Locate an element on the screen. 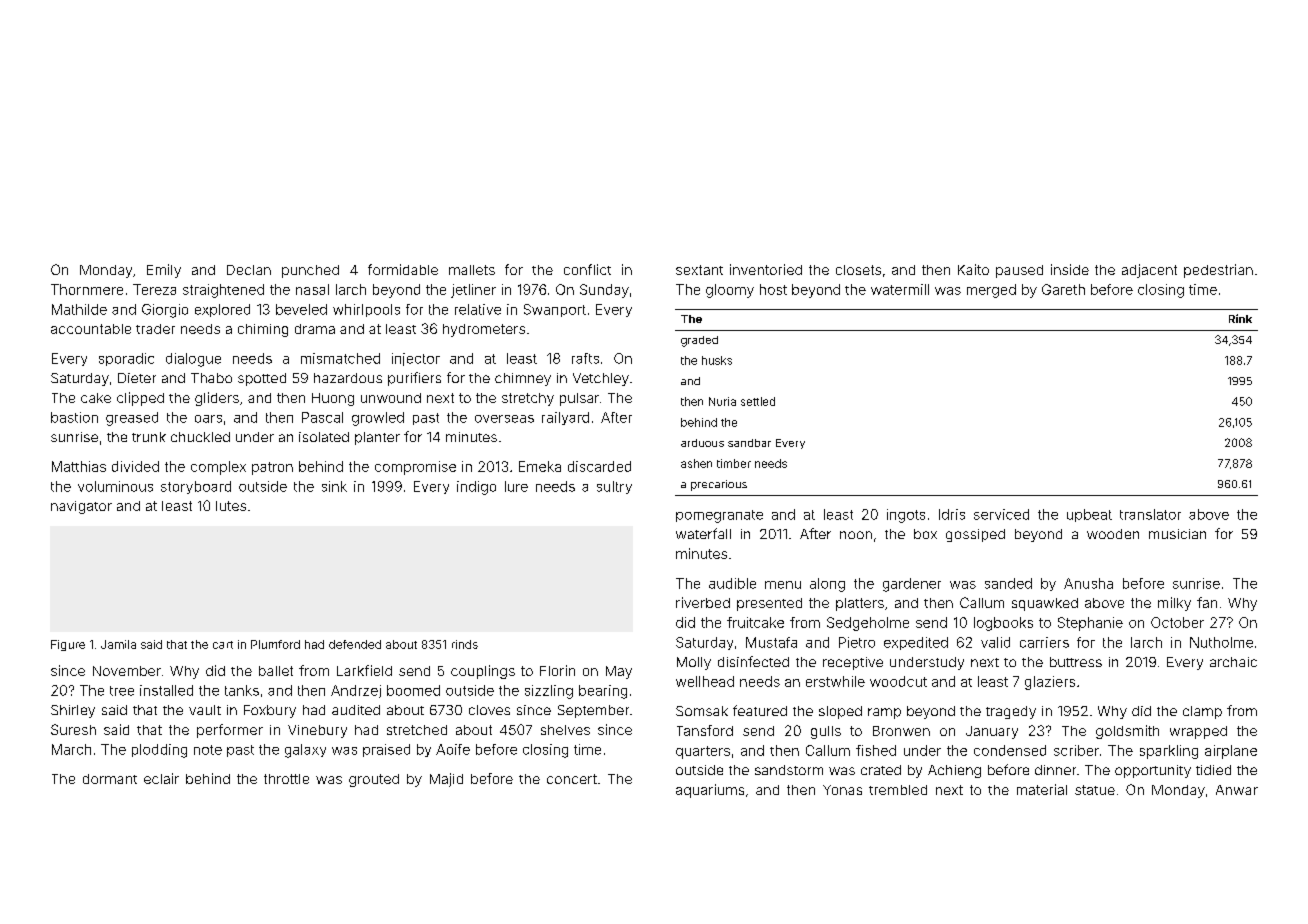 The width and height of the screenshot is (1308, 924). tragedy is located at coordinates (1011, 712).
